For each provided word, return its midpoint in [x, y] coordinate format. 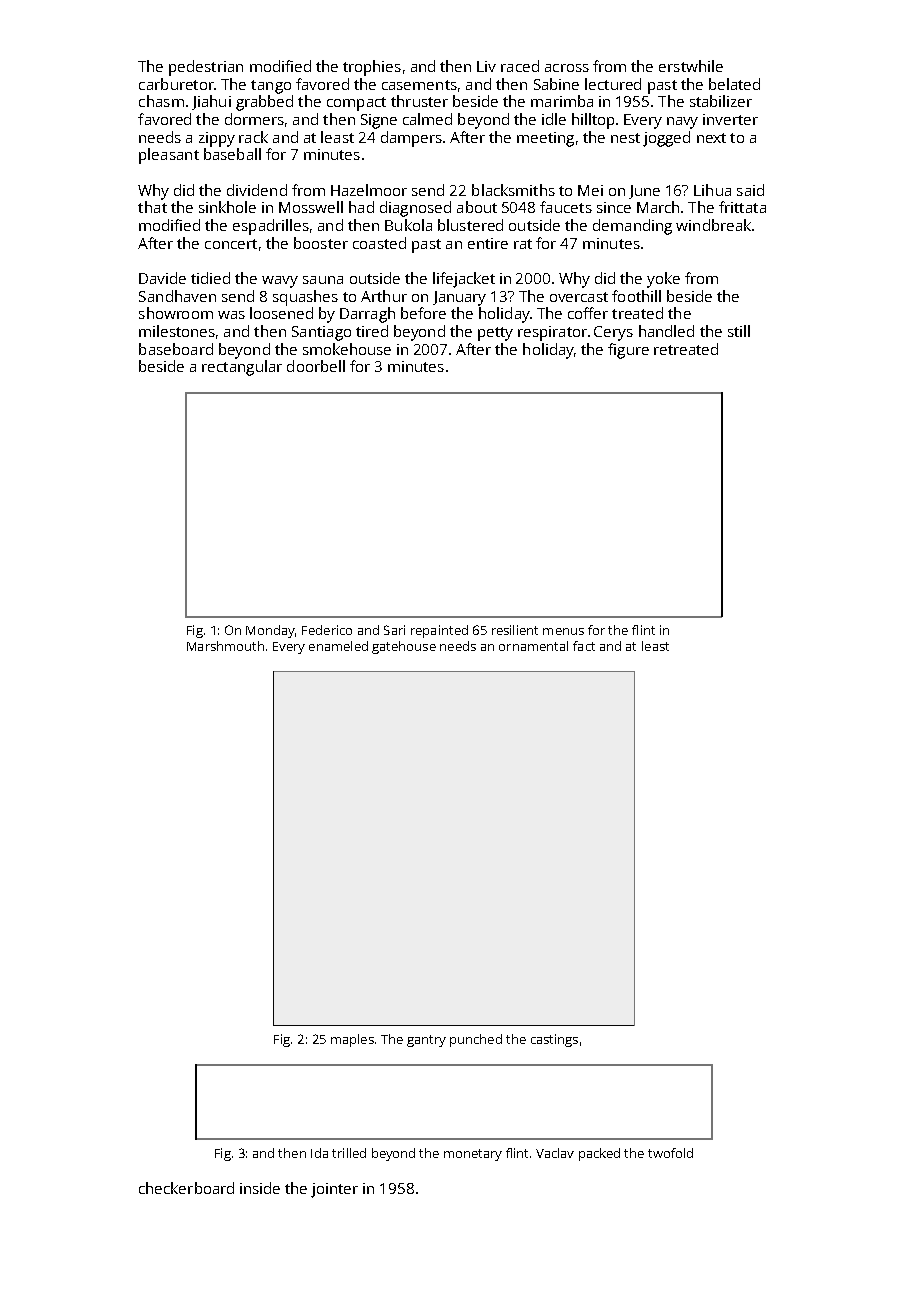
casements [419, 85]
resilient [515, 630]
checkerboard [186, 1188]
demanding [632, 227]
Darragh [367, 315]
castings [554, 1040]
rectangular [242, 368]
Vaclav [555, 1153]
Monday [270, 631]
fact [584, 646]
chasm [161, 101]
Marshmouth [225, 646]
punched [476, 1040]
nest [625, 138]
